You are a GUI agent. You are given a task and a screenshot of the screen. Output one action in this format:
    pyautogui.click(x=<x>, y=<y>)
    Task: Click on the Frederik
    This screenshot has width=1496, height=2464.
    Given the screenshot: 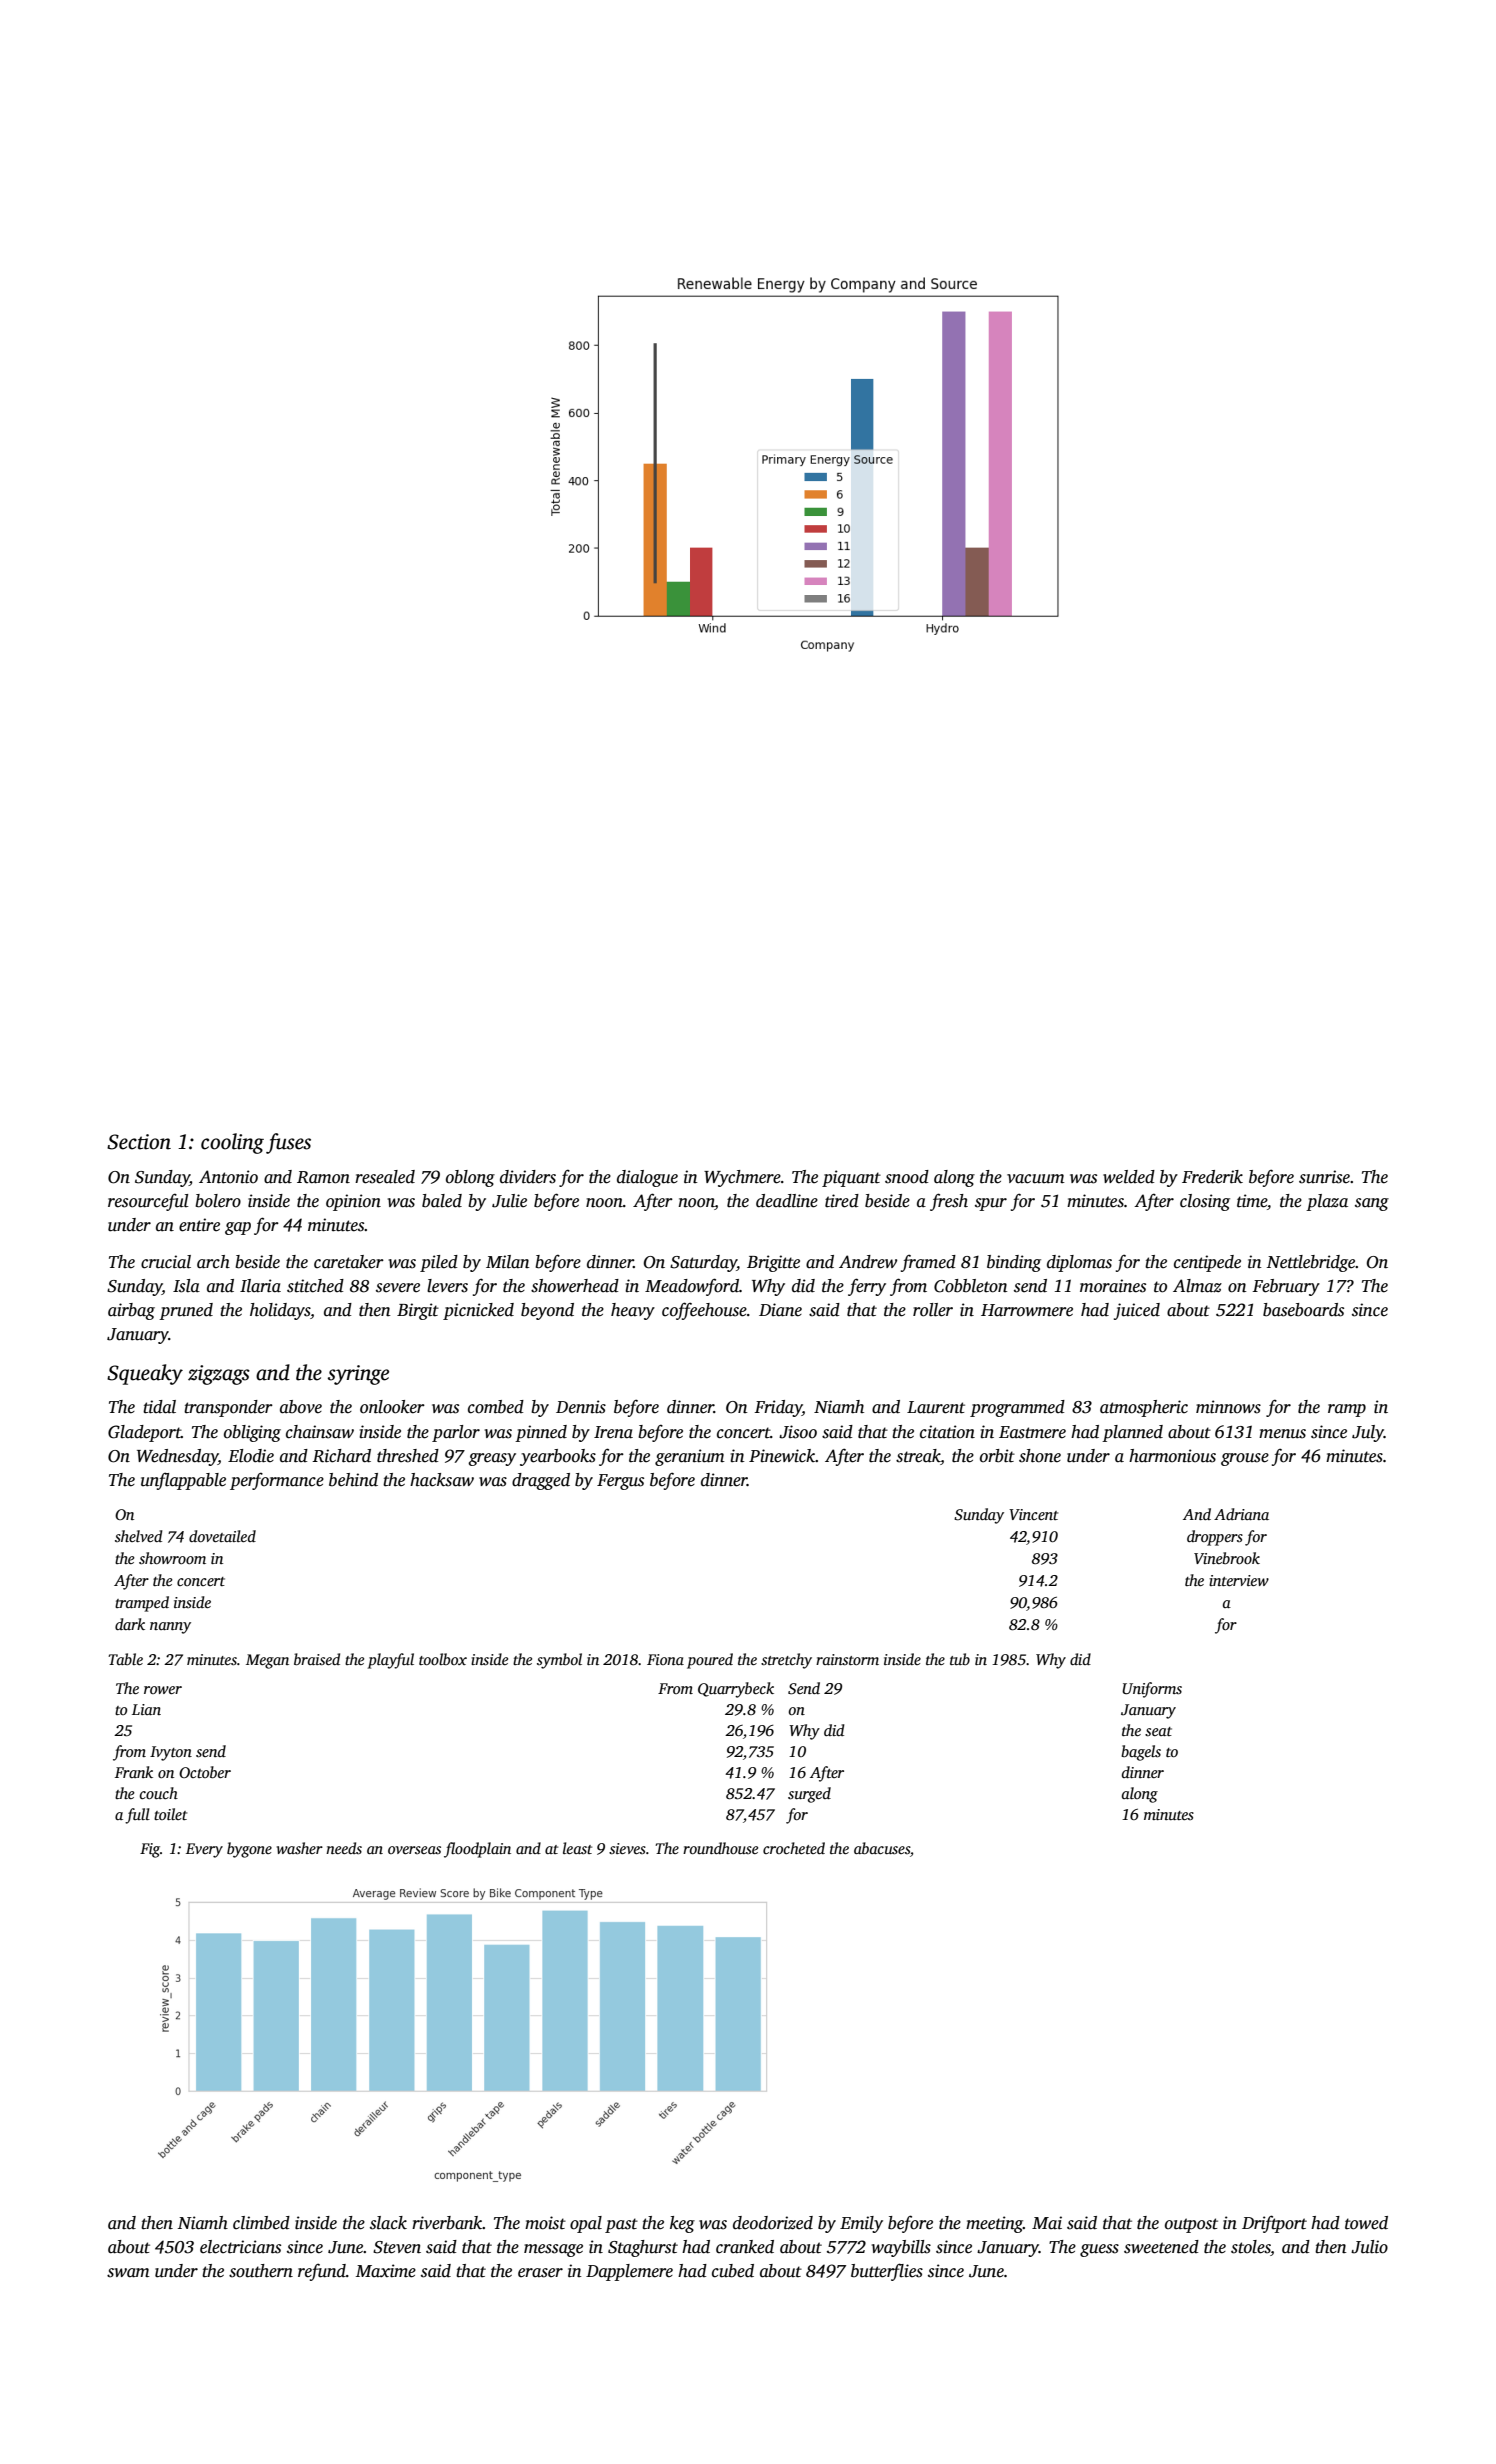 What is the action you would take?
    pyautogui.click(x=1212, y=1177)
